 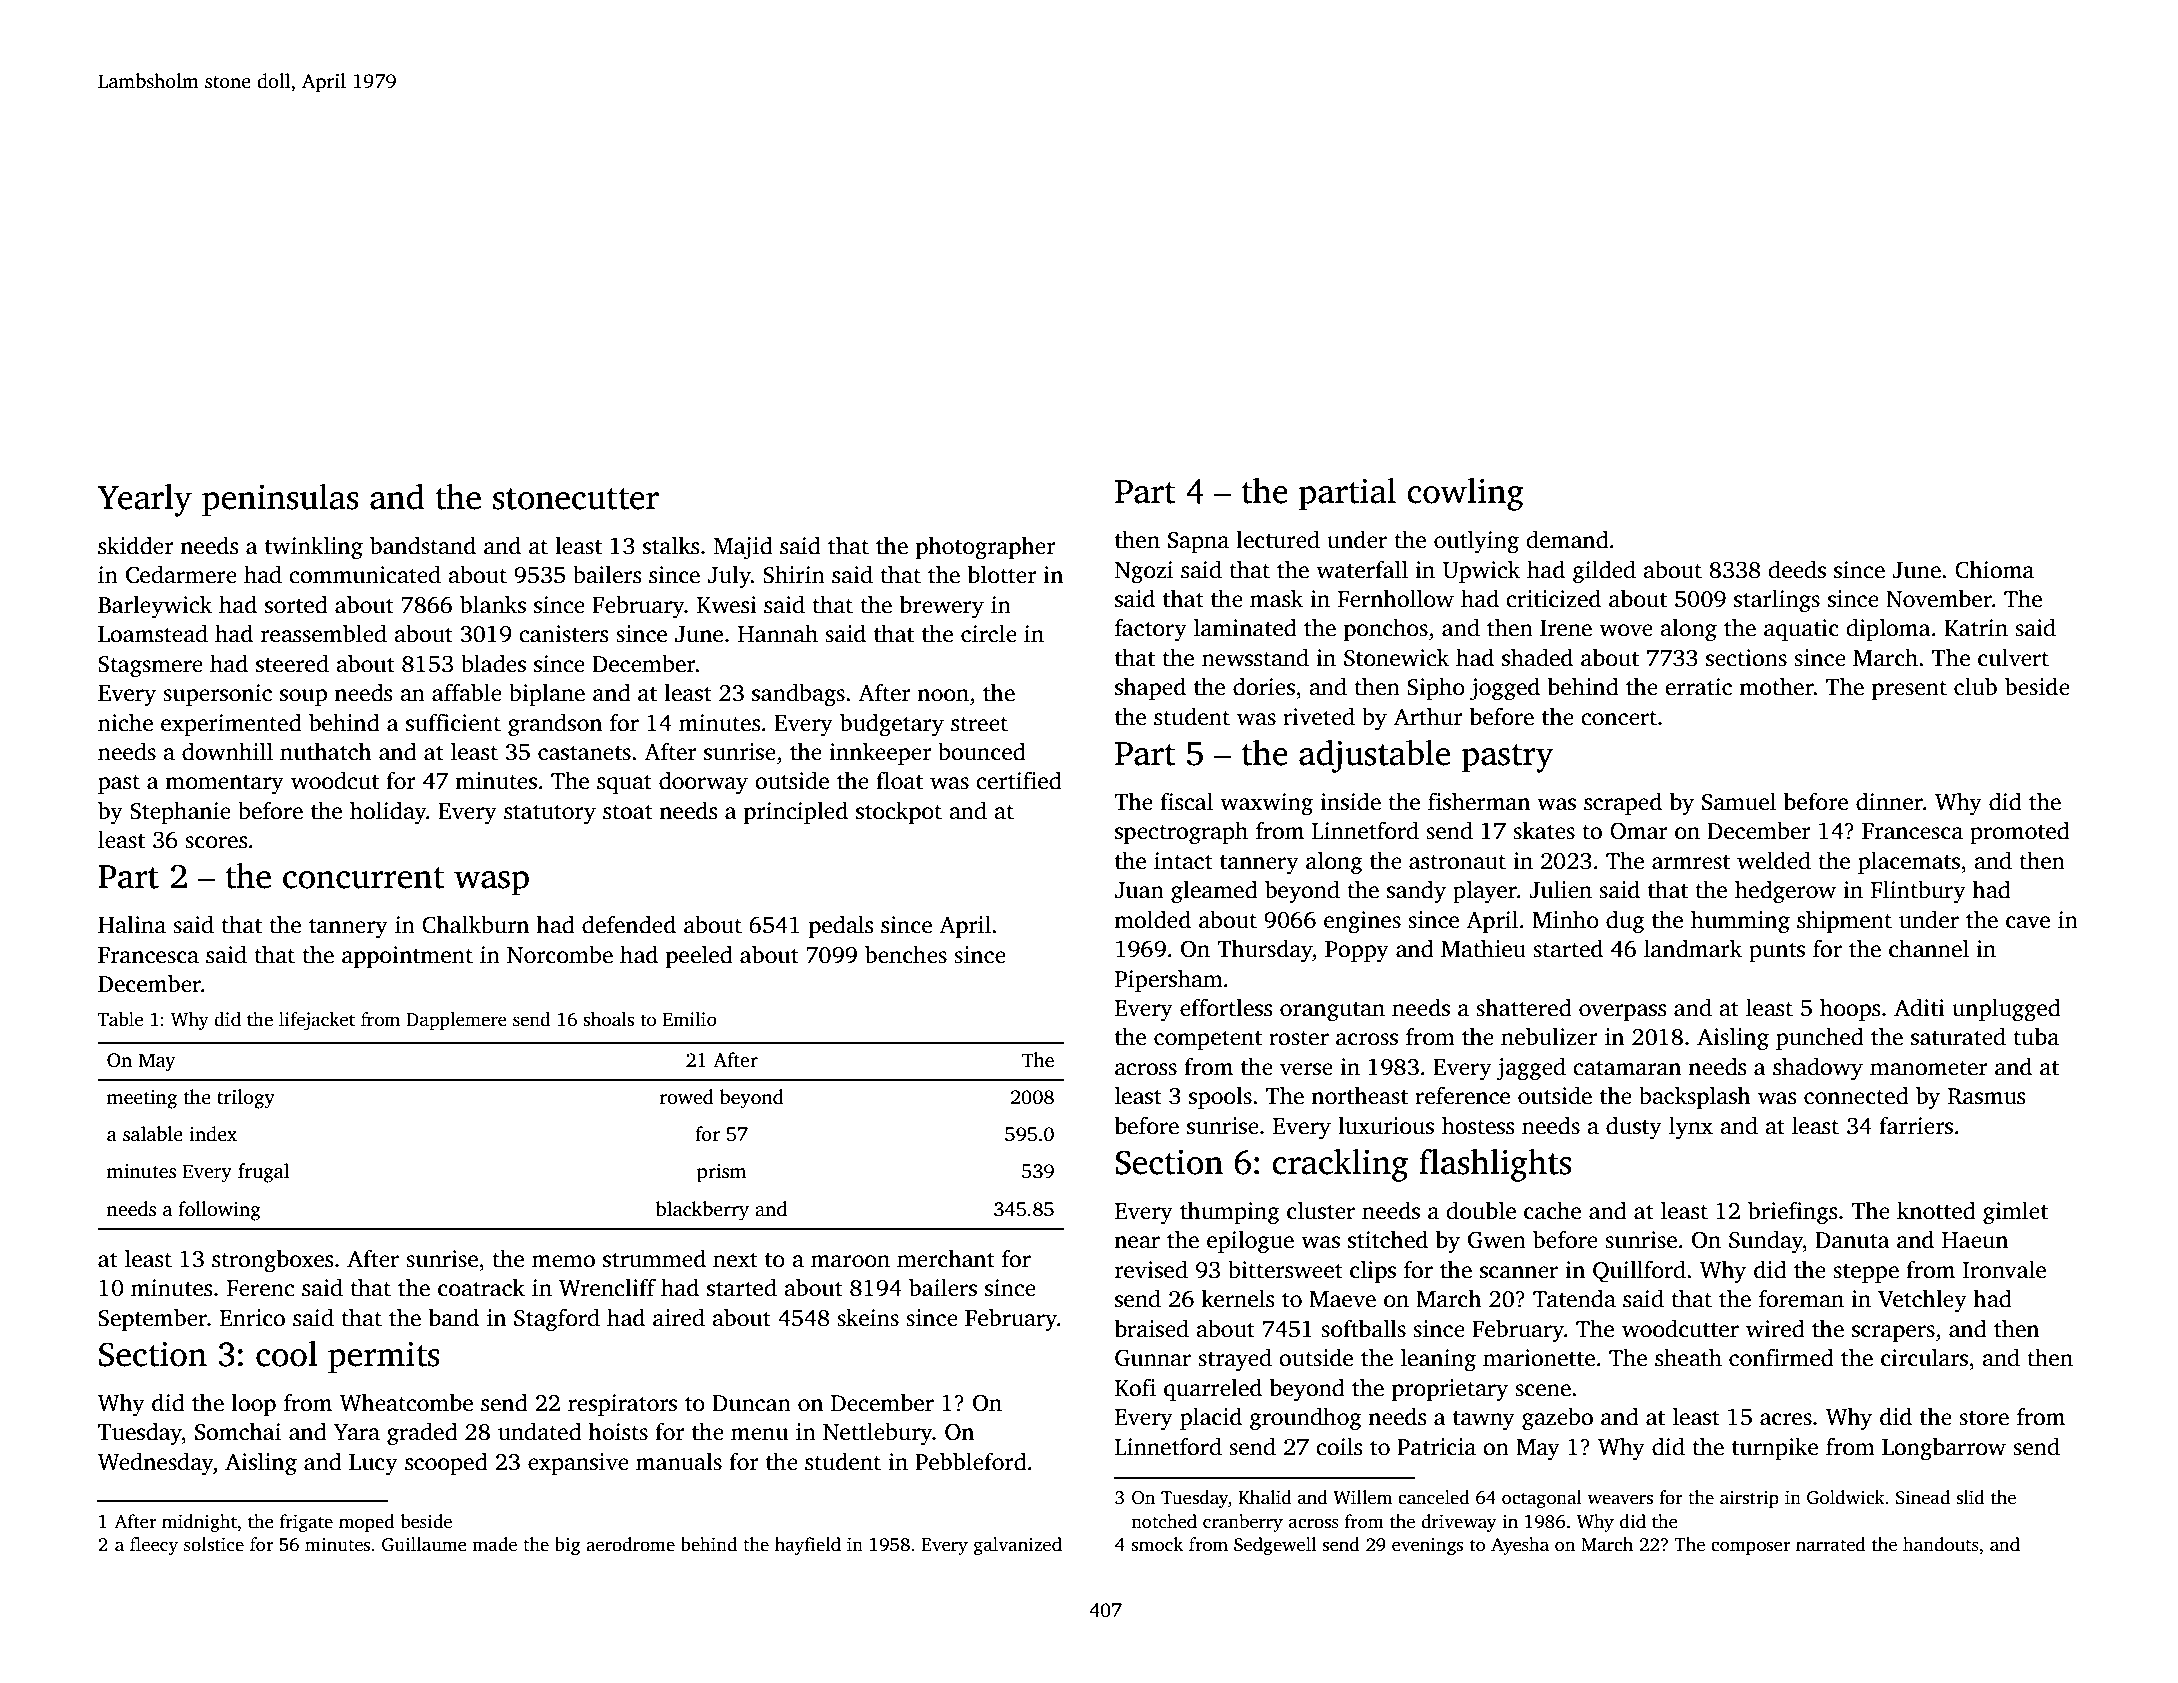 I want to click on Sapna, so click(x=1198, y=542).
